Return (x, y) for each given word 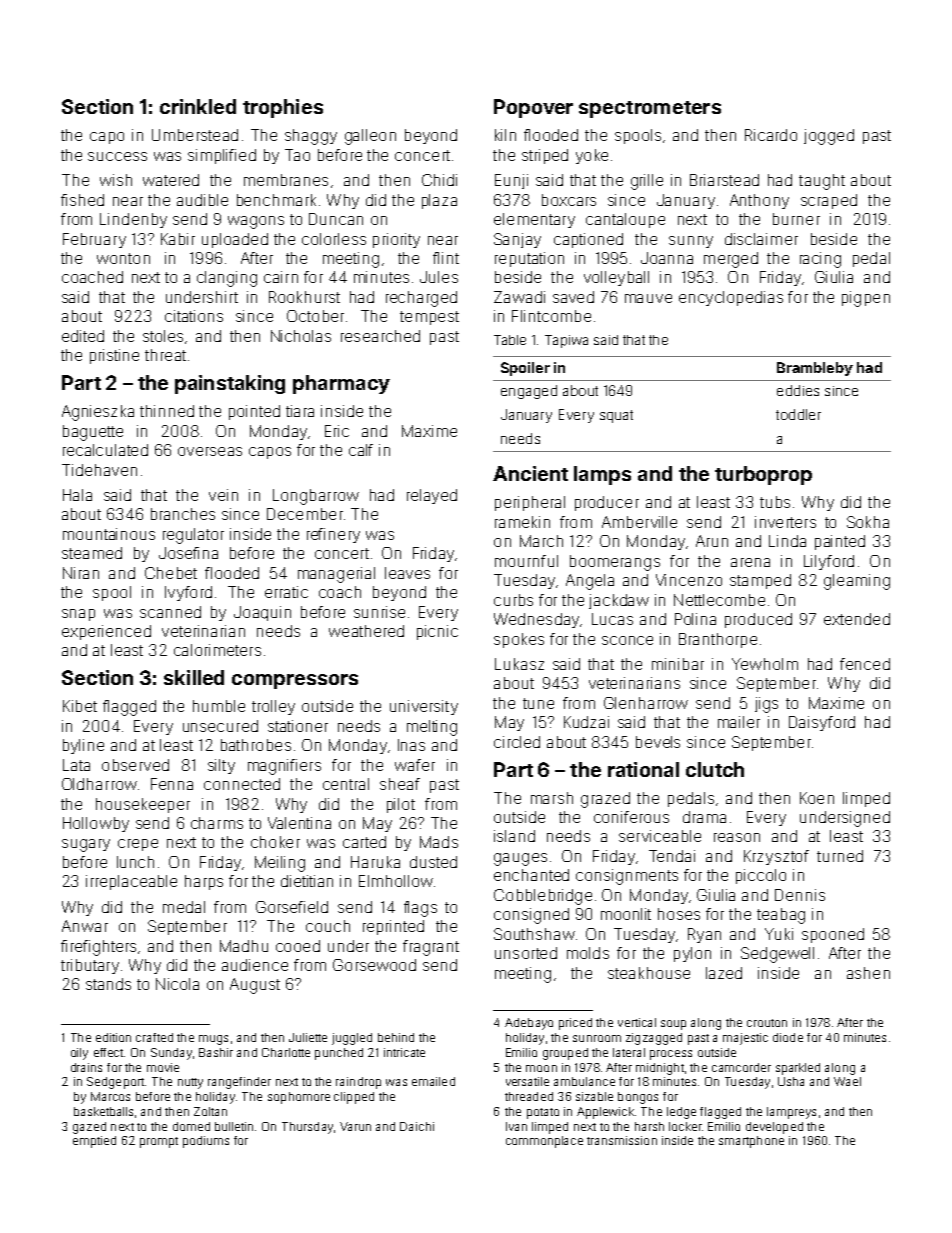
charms (217, 823)
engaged (529, 392)
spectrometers (650, 109)
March (541, 541)
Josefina (188, 553)
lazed (724, 973)
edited (83, 336)
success (117, 156)
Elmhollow (396, 881)
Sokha (868, 522)
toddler (798, 414)
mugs (213, 1040)
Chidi (439, 180)
